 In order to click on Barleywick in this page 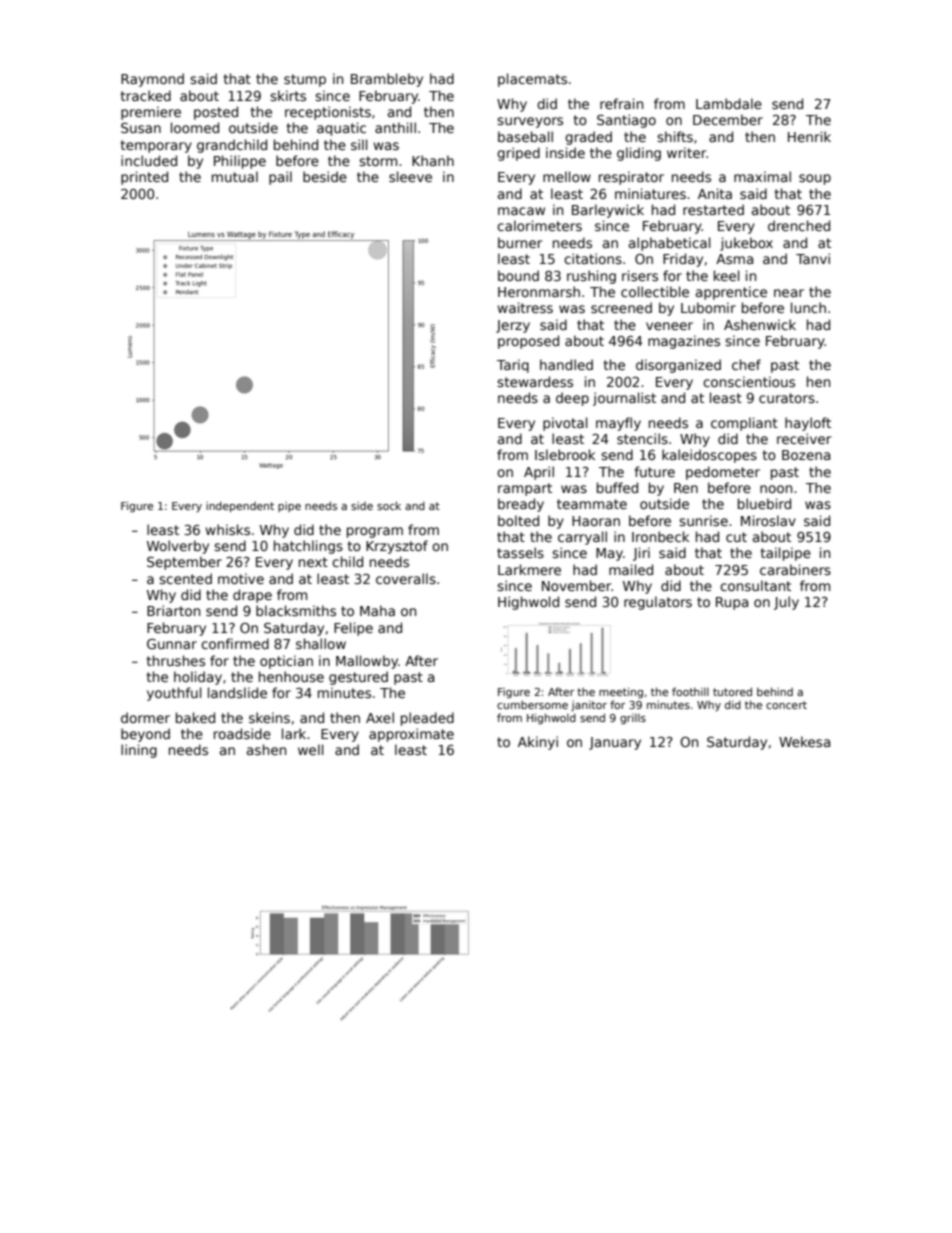, I will do `click(608, 211)`.
